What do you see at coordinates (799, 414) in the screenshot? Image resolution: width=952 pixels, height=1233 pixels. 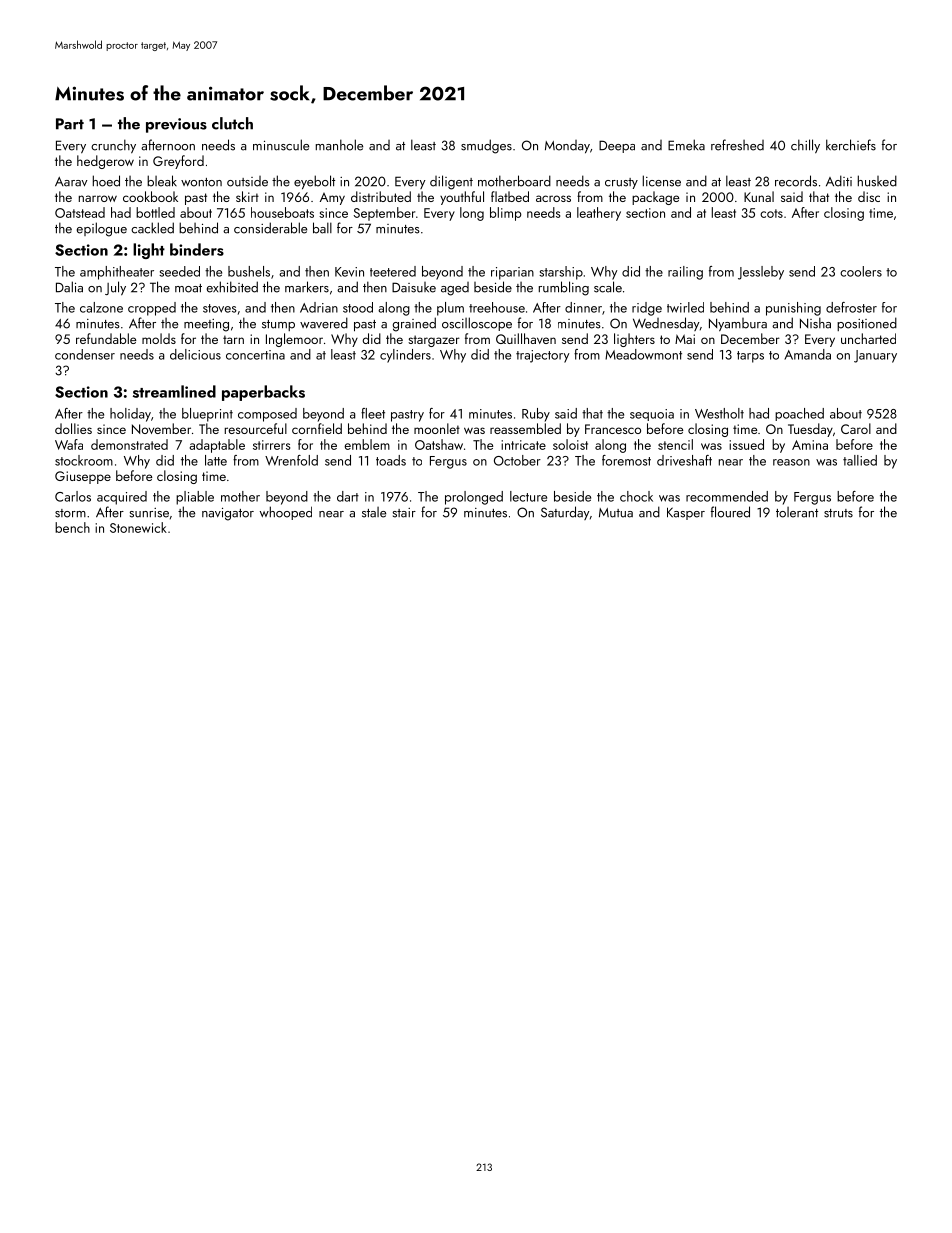 I see `poached` at bounding box center [799, 414].
